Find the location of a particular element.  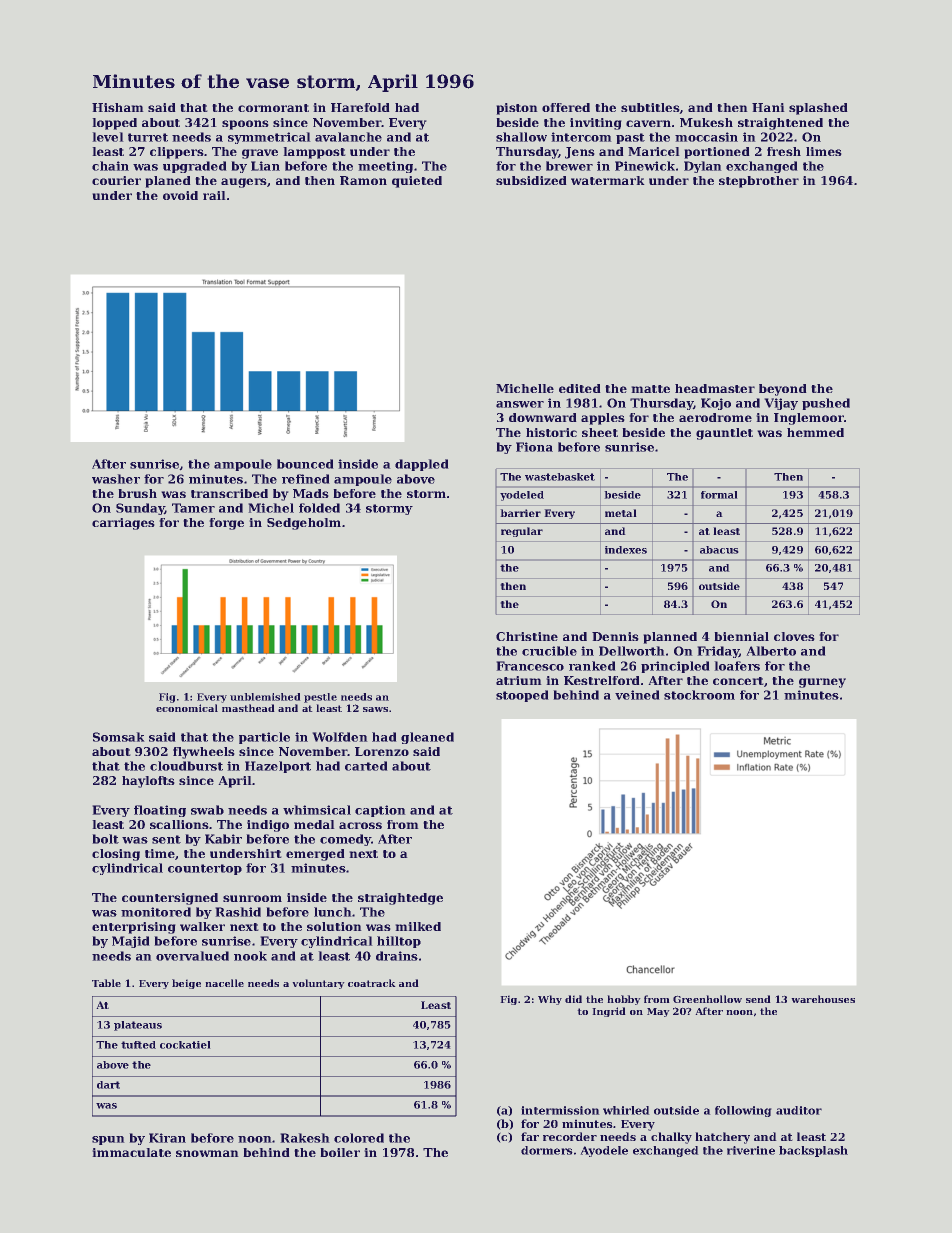

gleaned is located at coordinates (427, 738).
